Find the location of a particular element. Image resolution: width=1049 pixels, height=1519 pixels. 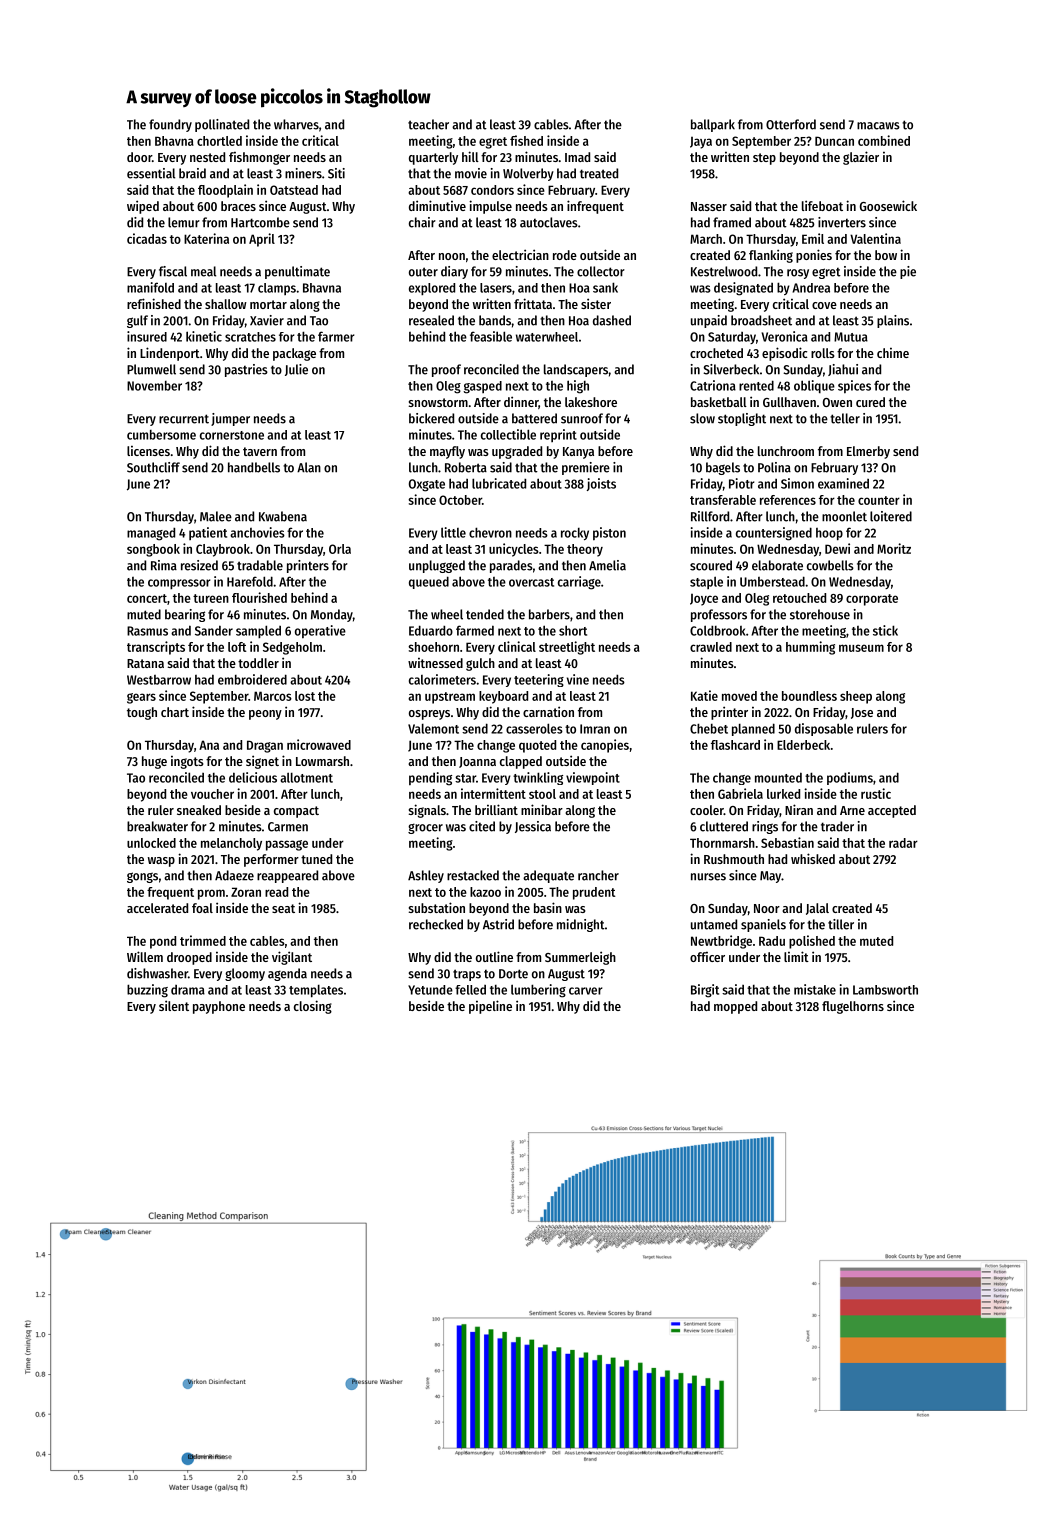

landscapers is located at coordinates (576, 370).
